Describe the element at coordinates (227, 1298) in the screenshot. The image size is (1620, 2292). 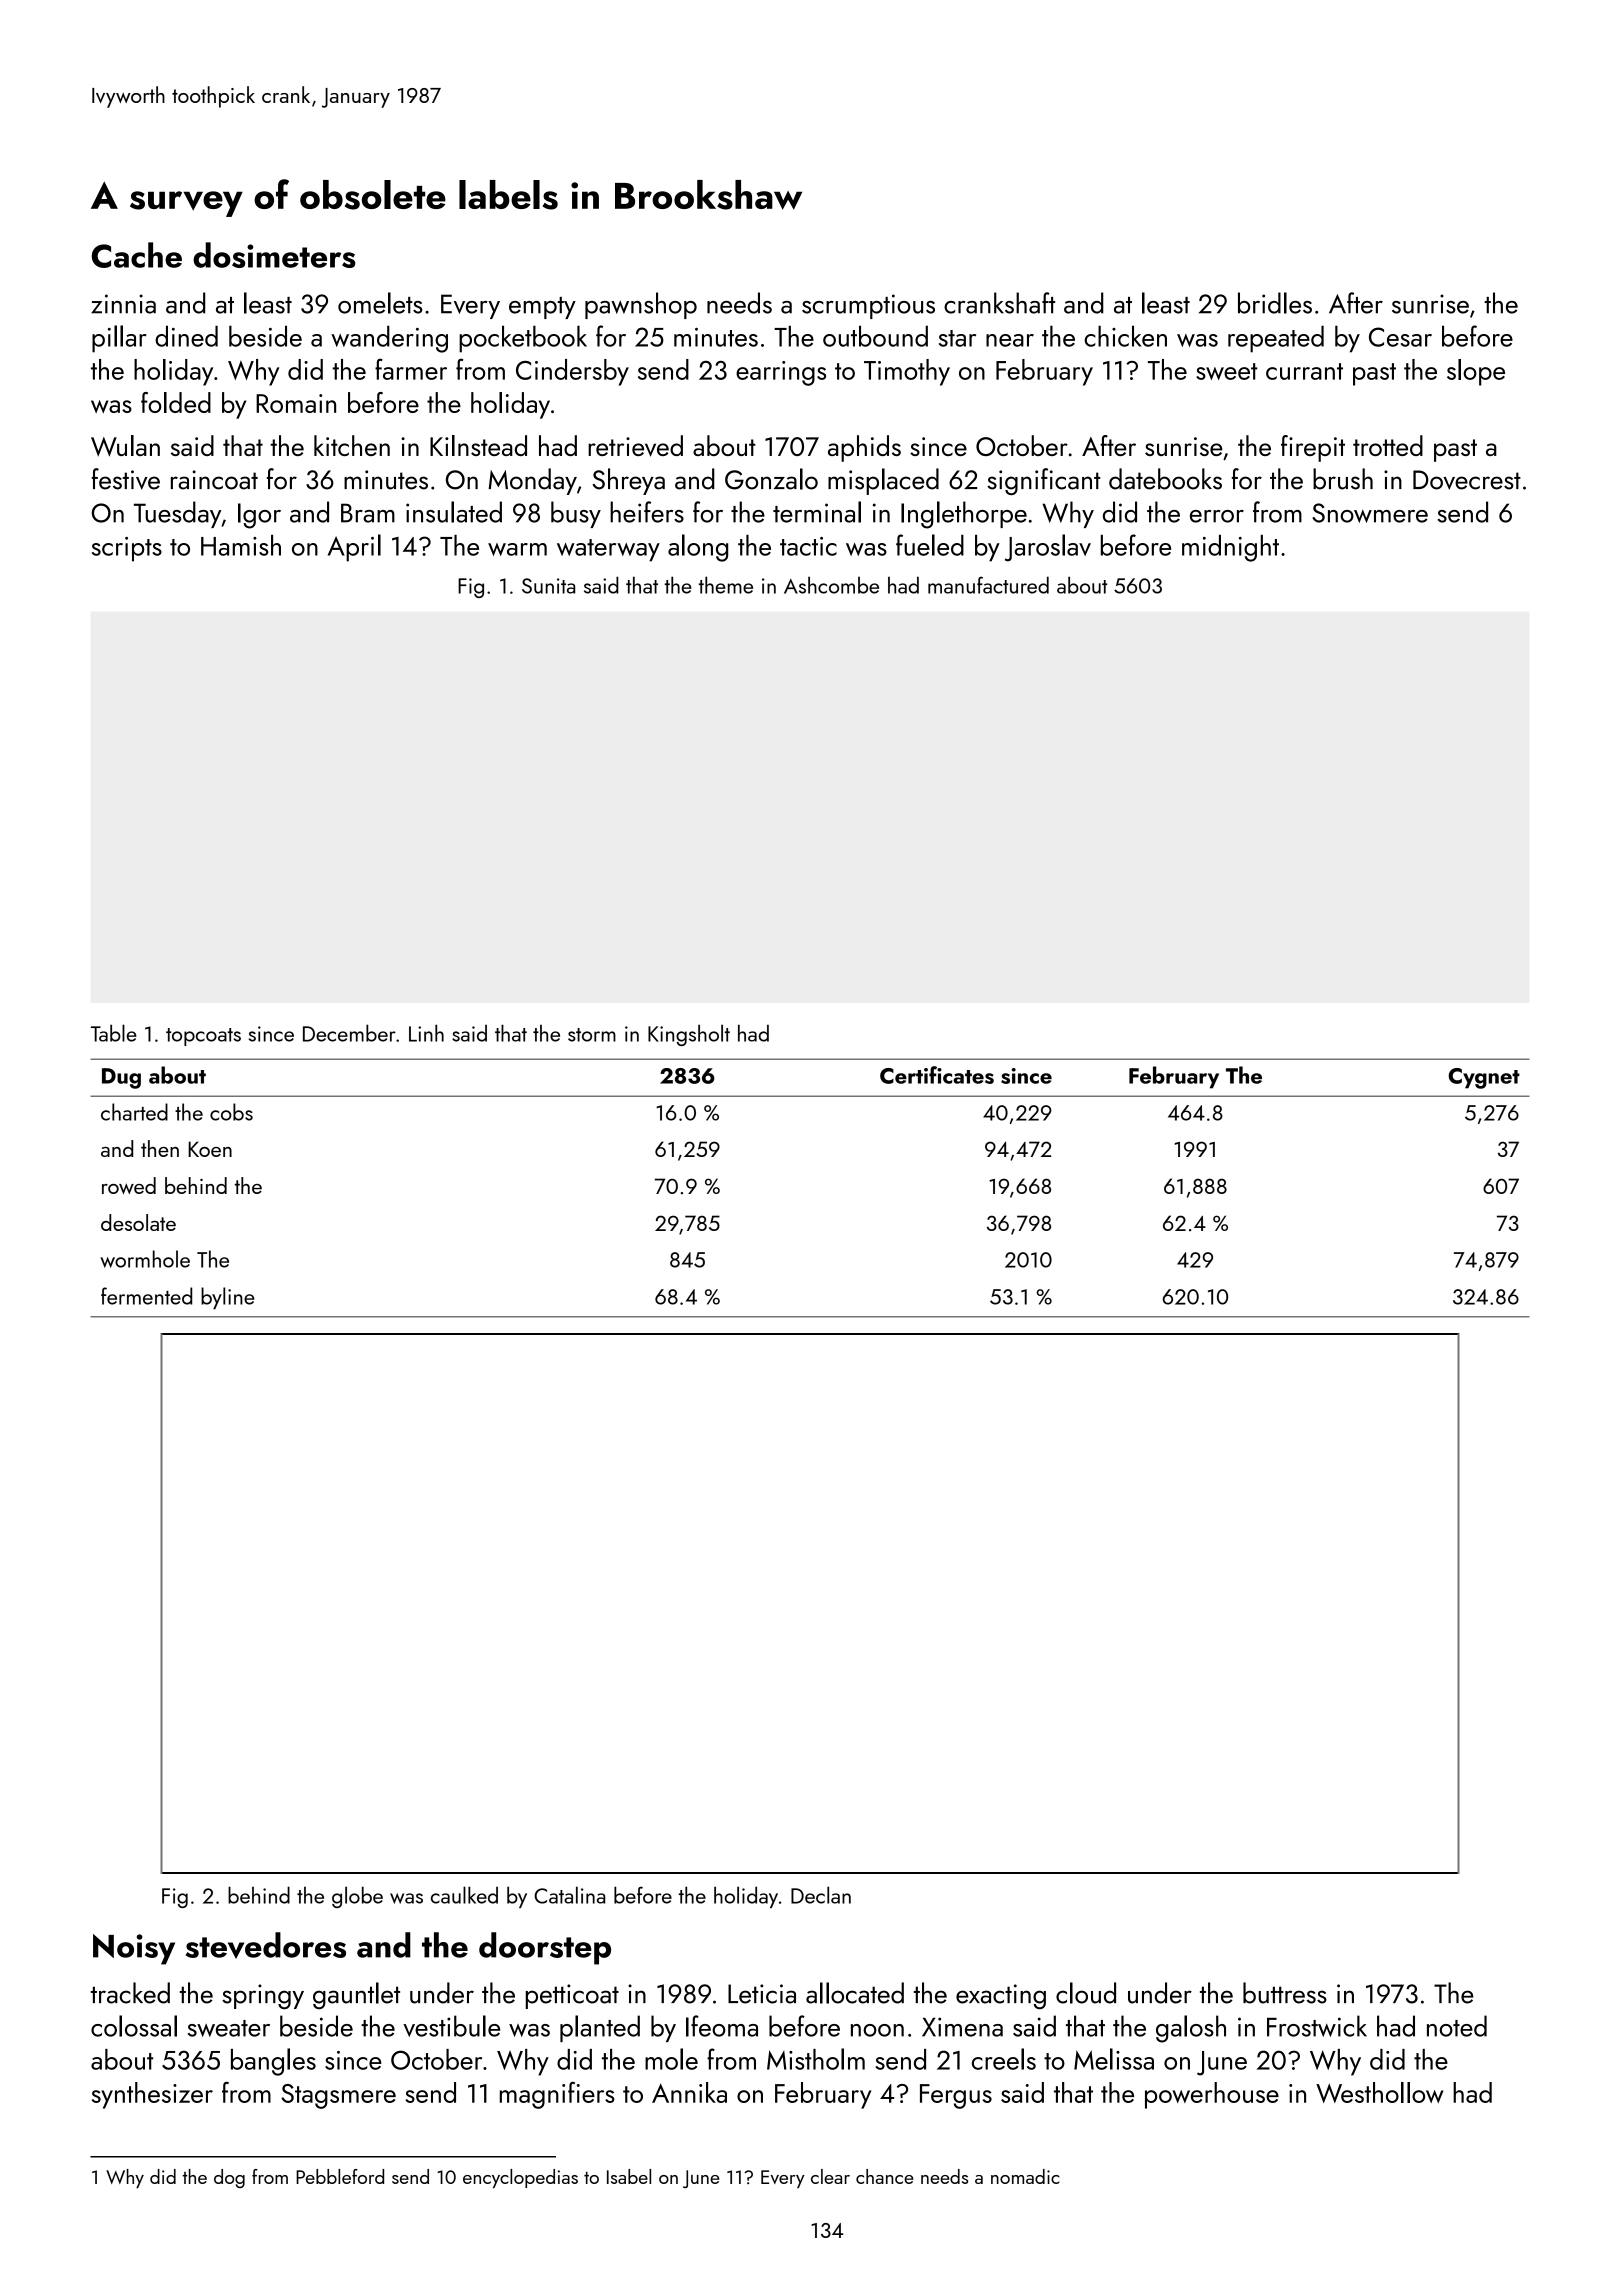
I see `byline` at that location.
